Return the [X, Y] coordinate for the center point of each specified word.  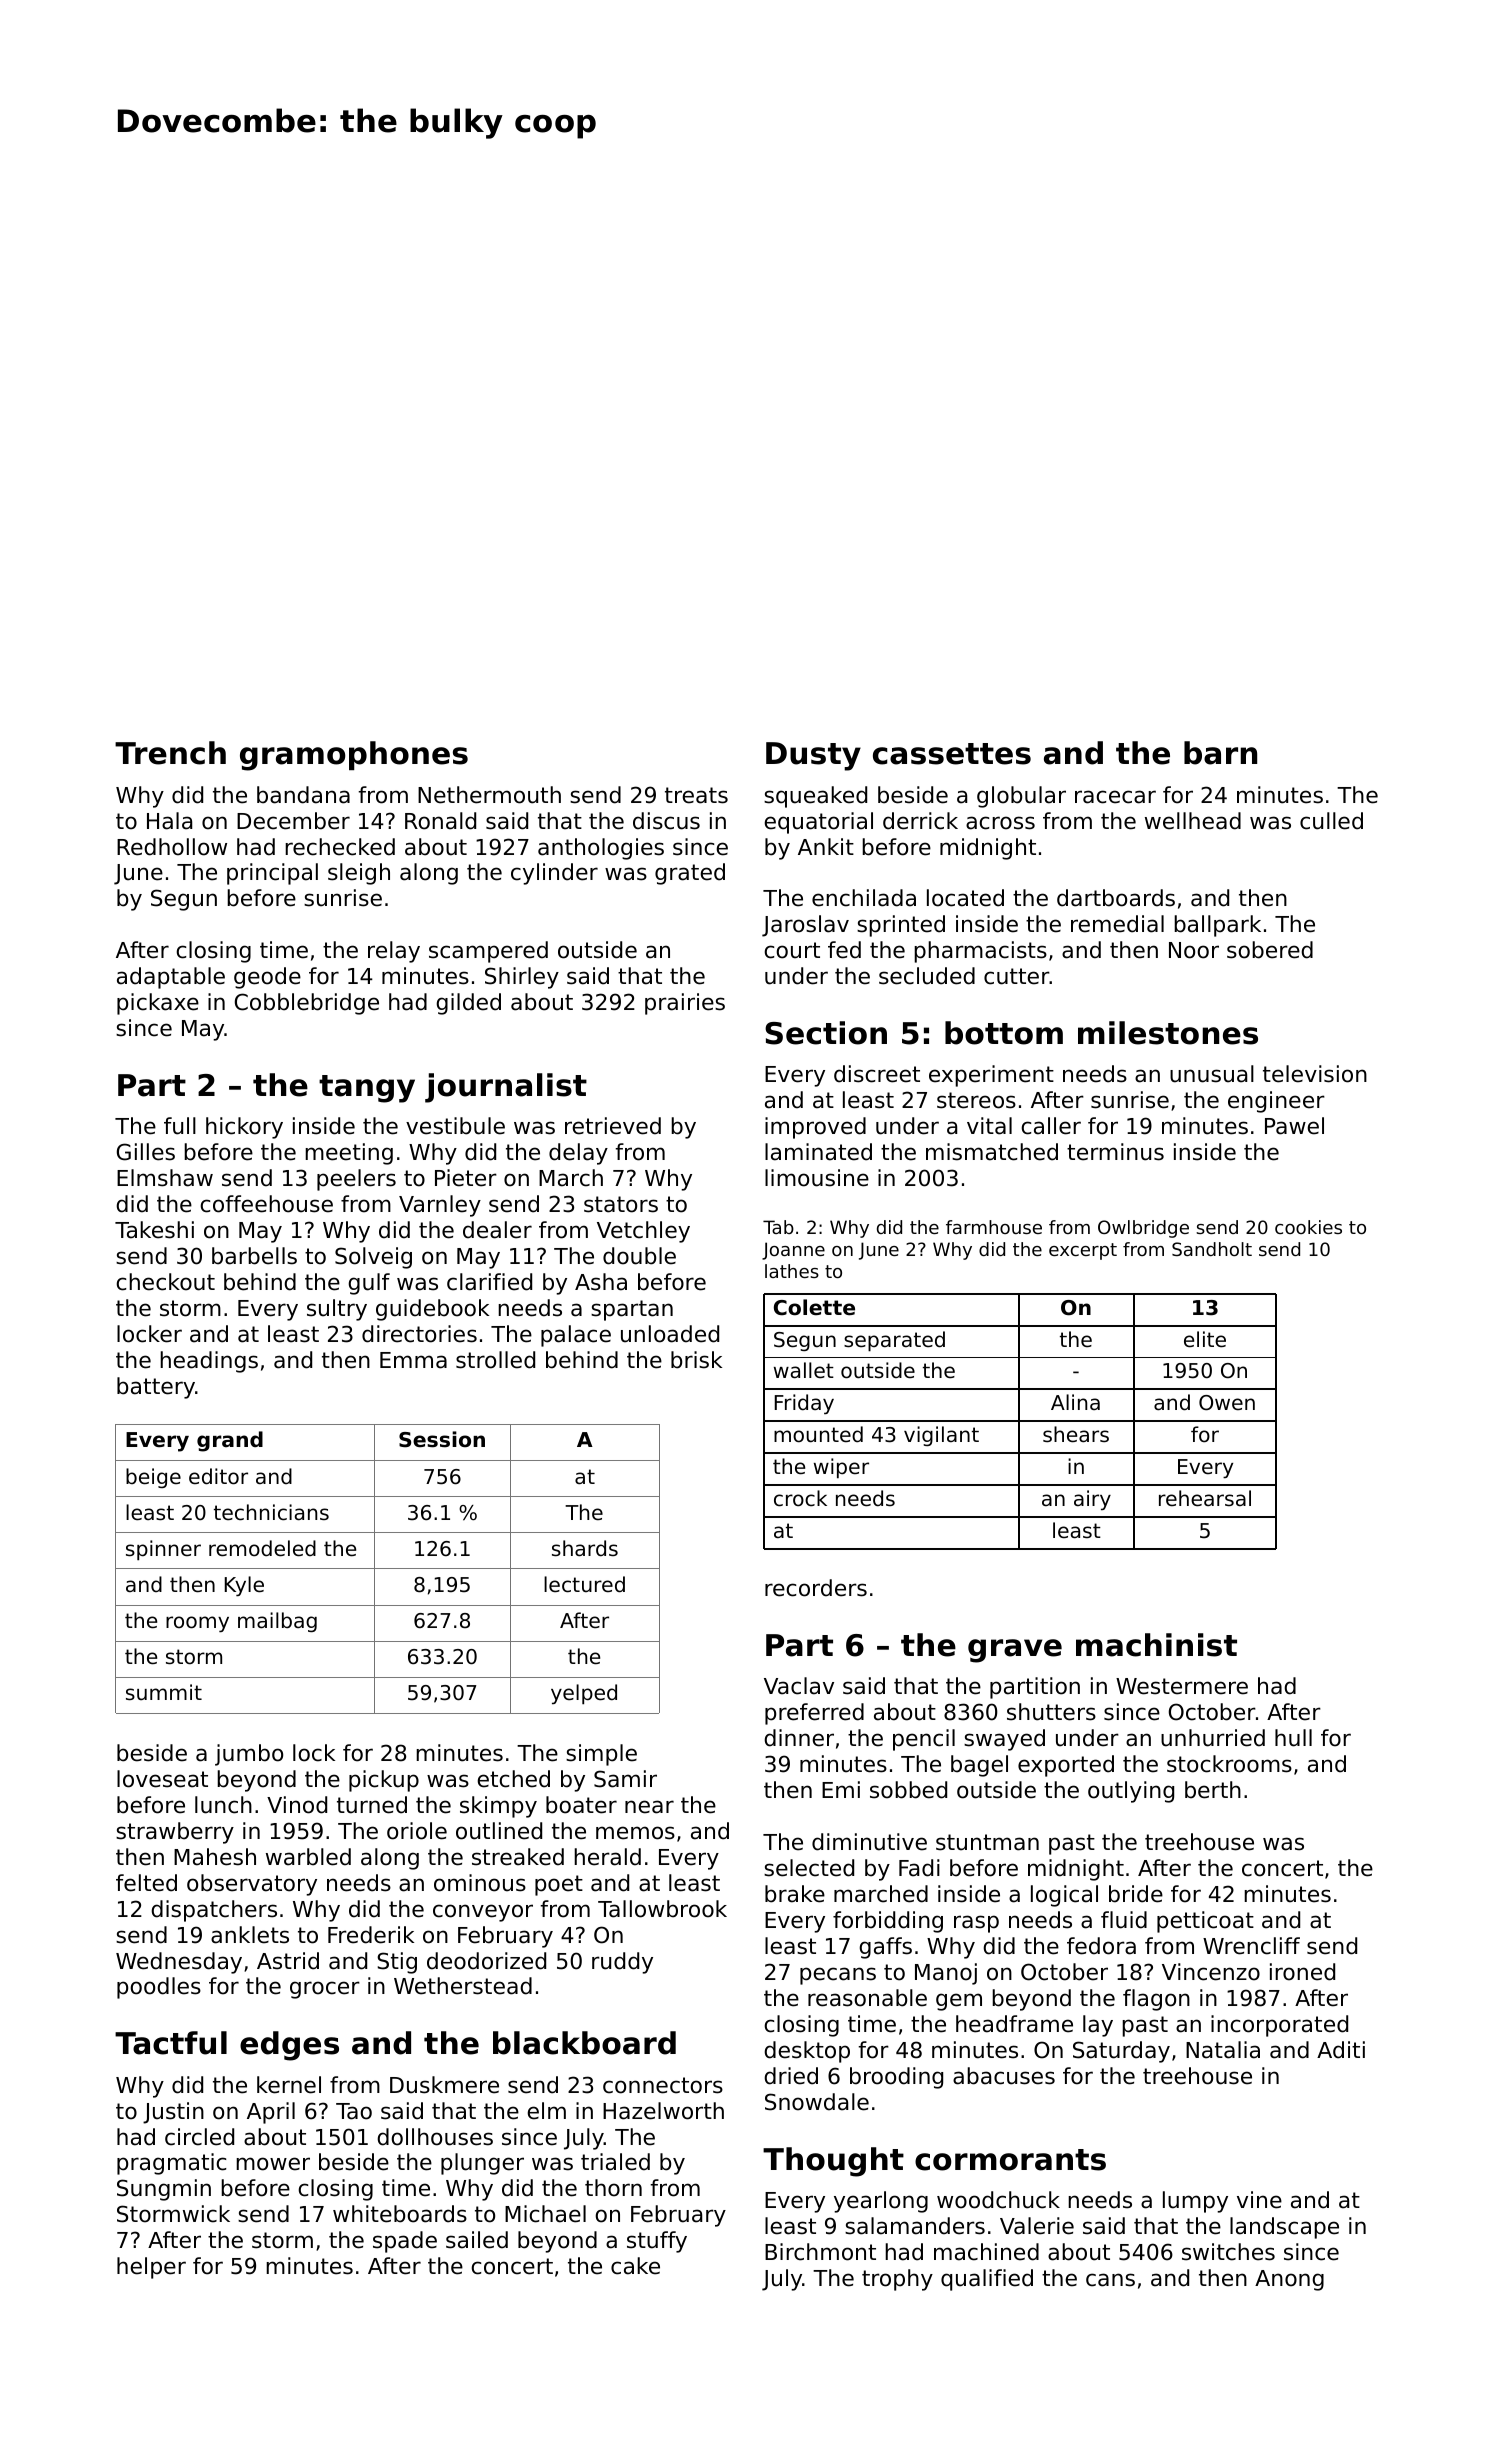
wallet [804, 1370]
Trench [170, 753]
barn [1220, 753]
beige [153, 1478]
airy [1092, 1500]
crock [800, 1498]
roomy [197, 1624]
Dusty [813, 756]
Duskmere [444, 2085]
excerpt [1083, 1251]
